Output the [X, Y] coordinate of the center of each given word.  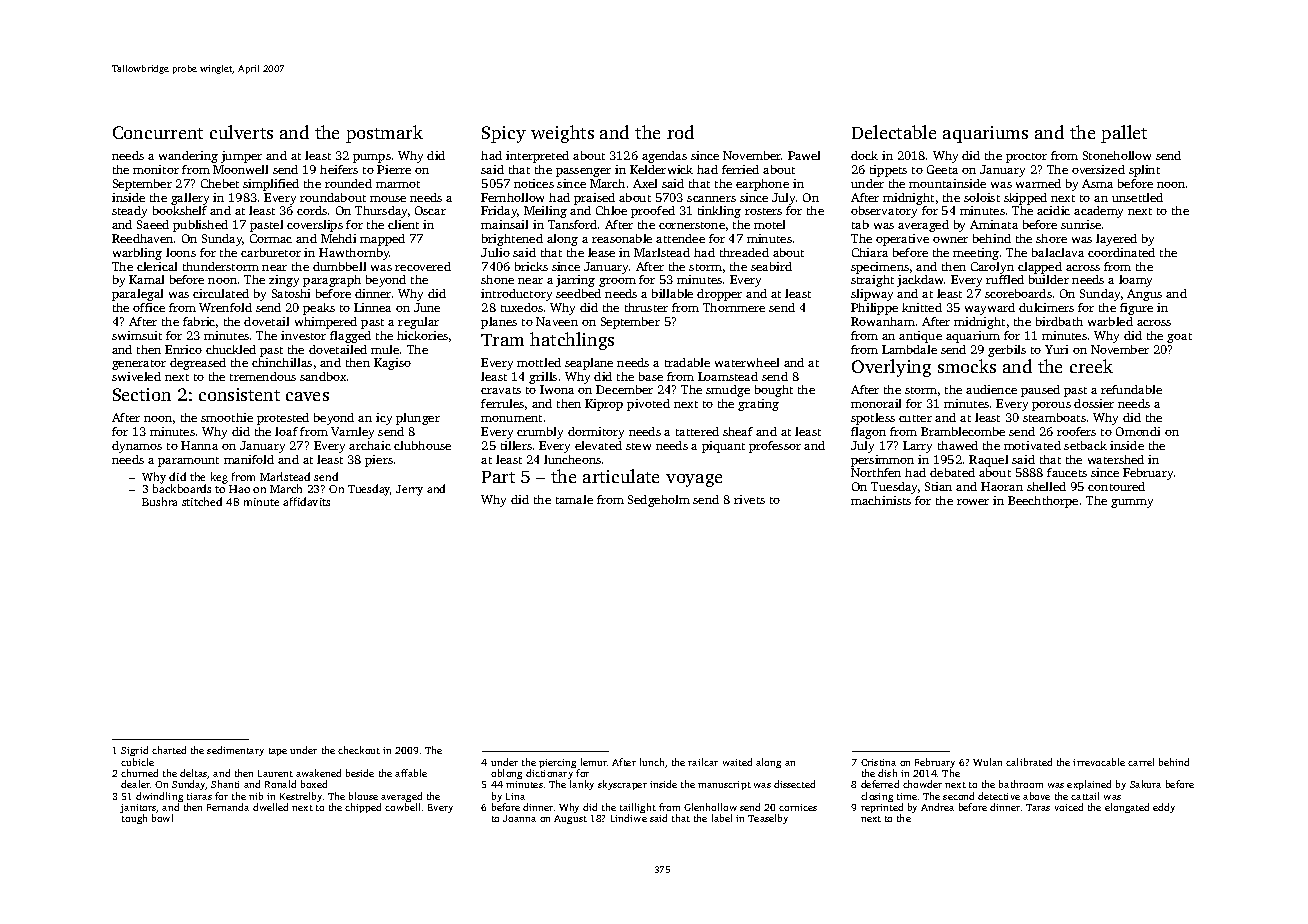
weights [562, 134]
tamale [574, 499]
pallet [1124, 134]
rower [973, 502]
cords [312, 210]
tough [134, 819]
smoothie [227, 417]
